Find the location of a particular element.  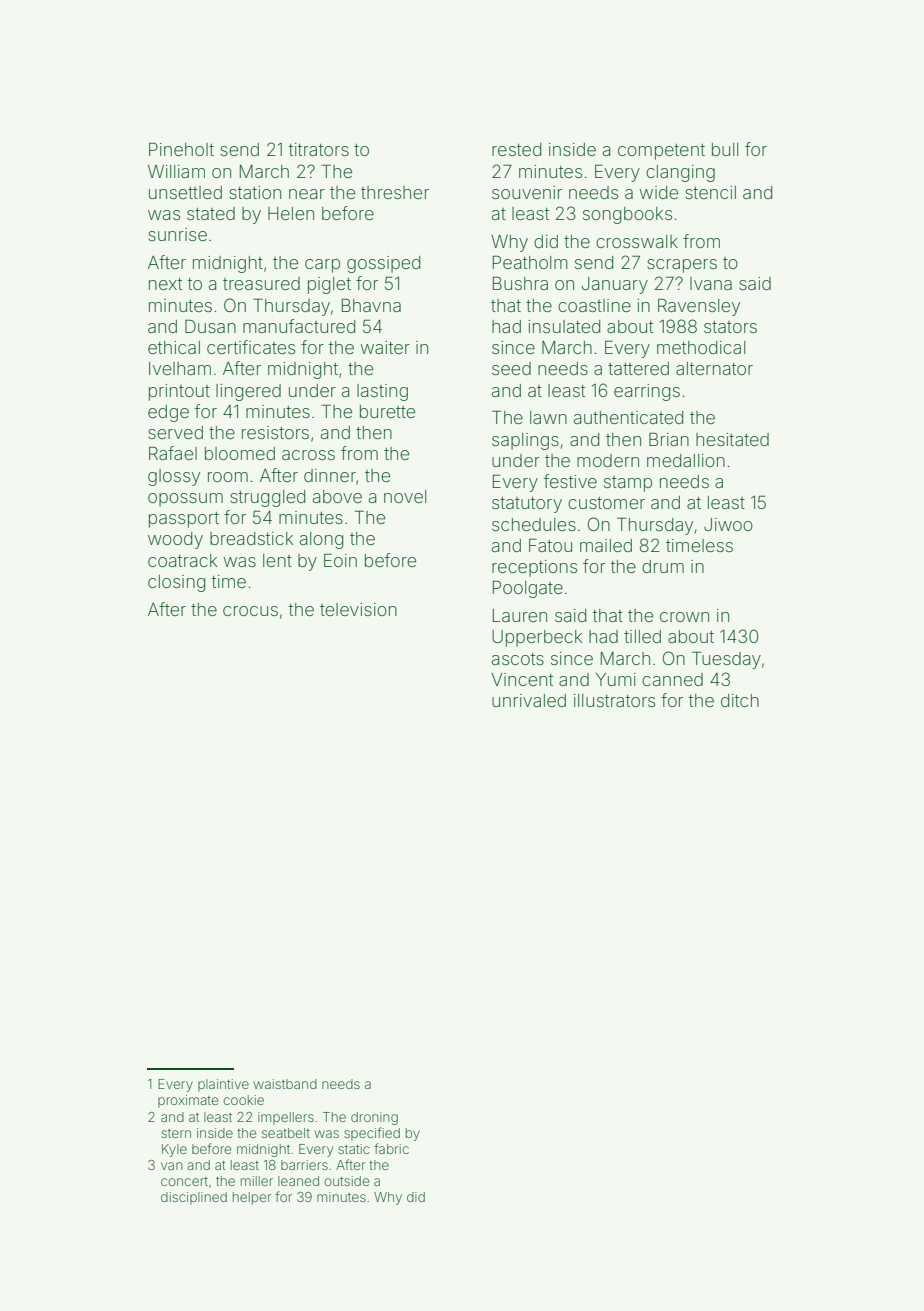

souvenir is located at coordinates (527, 192).
